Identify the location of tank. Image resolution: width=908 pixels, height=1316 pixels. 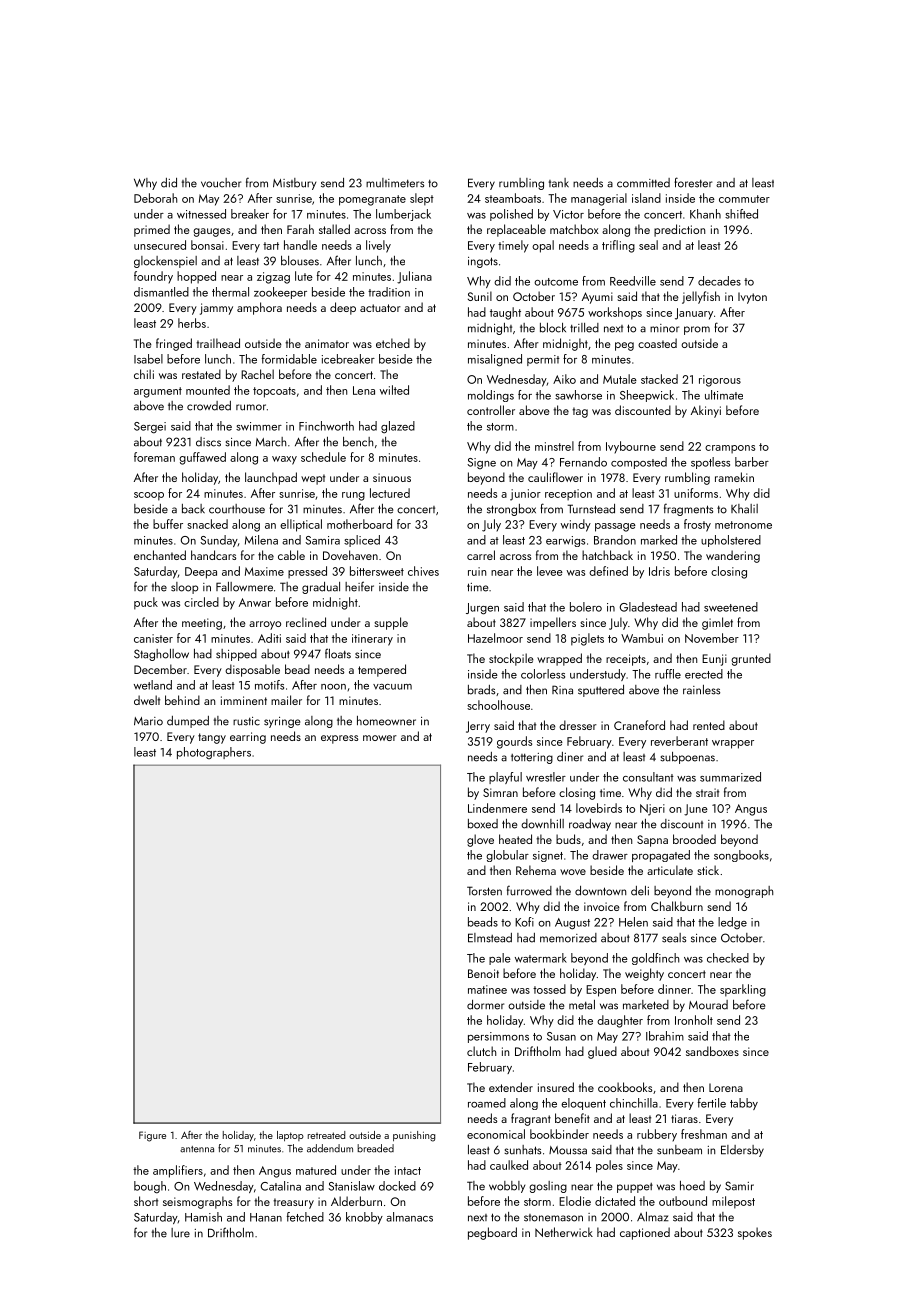
(559, 183).
